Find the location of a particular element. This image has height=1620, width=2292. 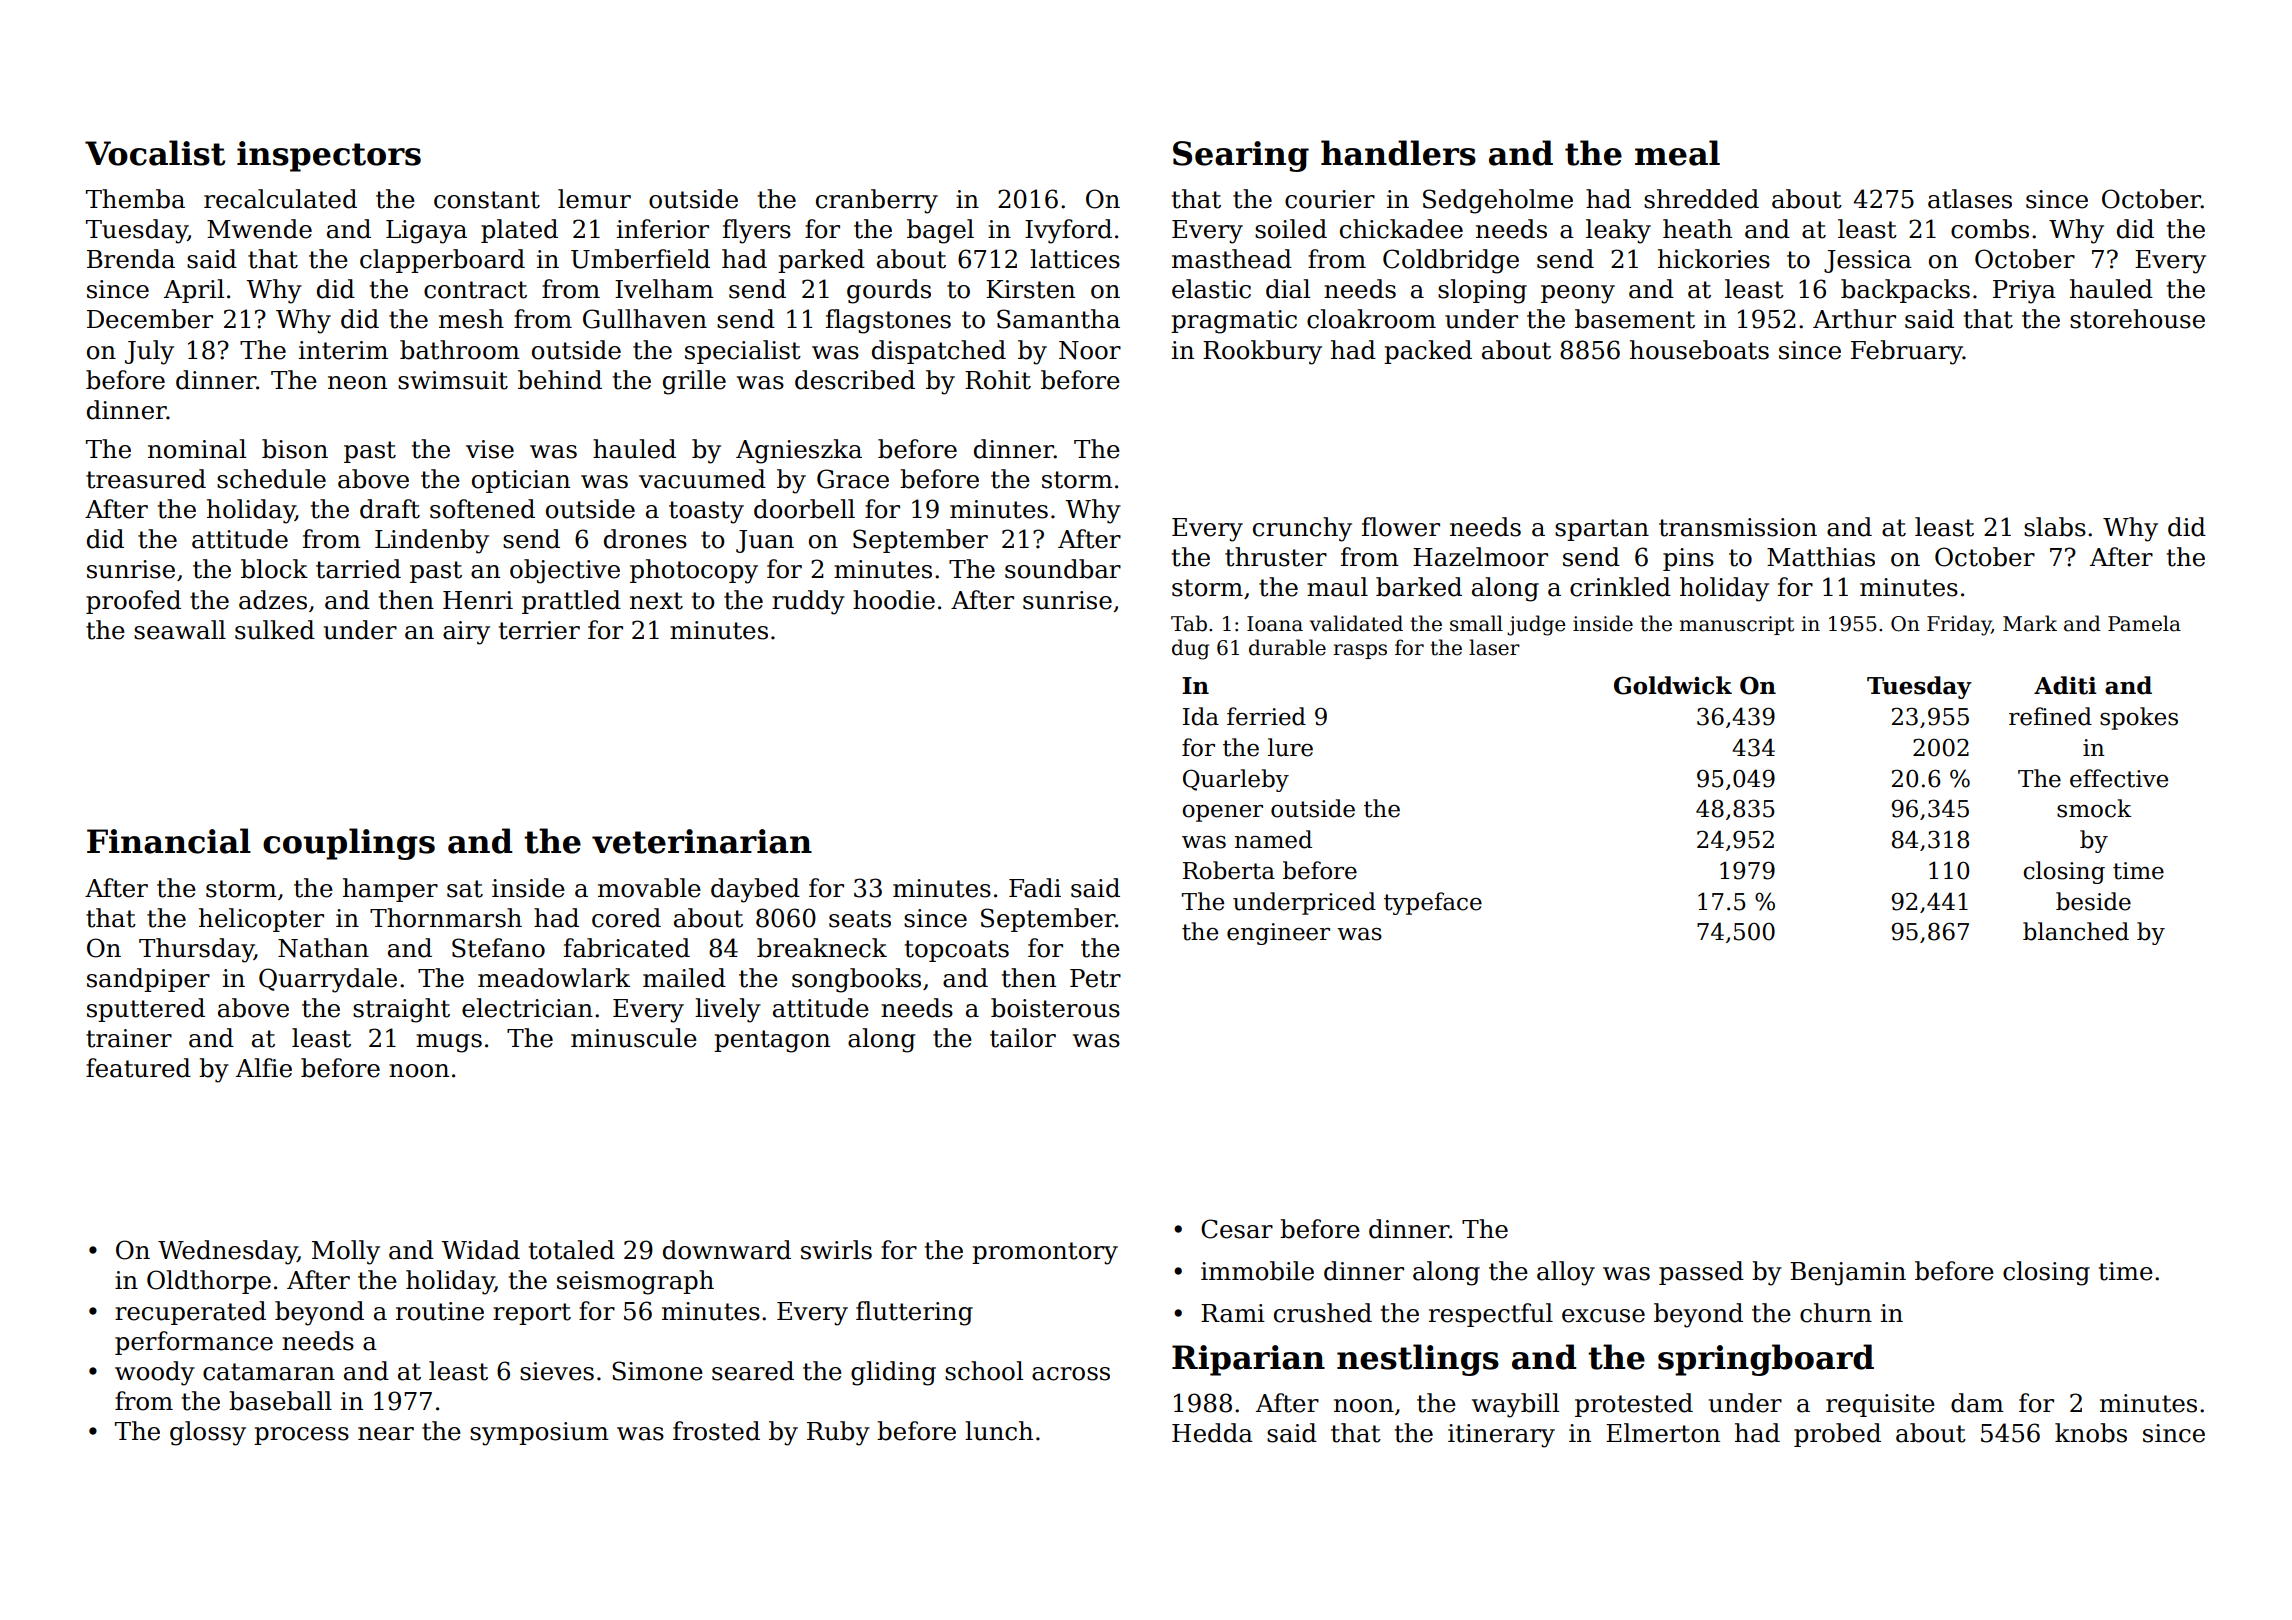

process is located at coordinates (301, 1436).
